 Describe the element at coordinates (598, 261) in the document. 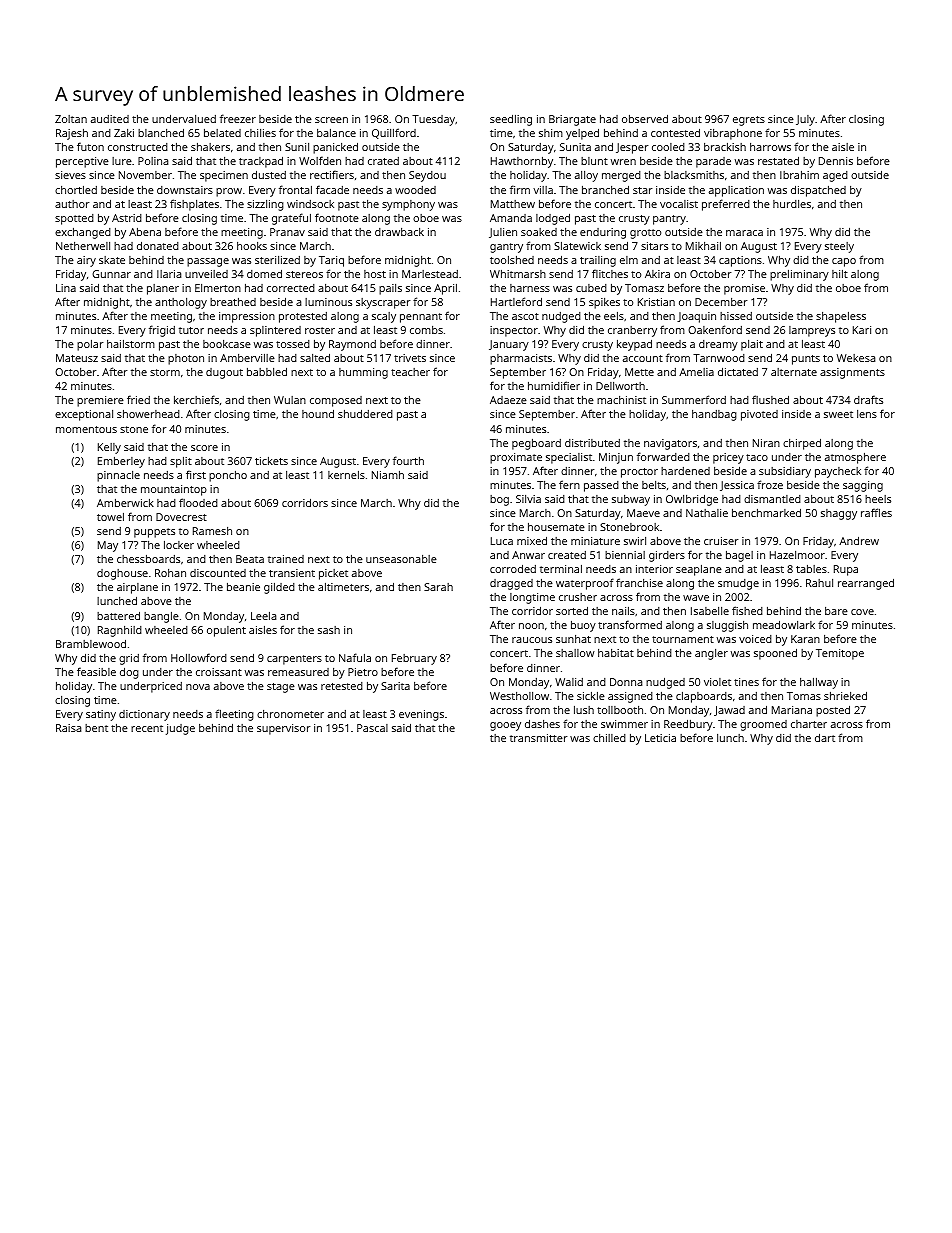

I see `trailing` at that location.
